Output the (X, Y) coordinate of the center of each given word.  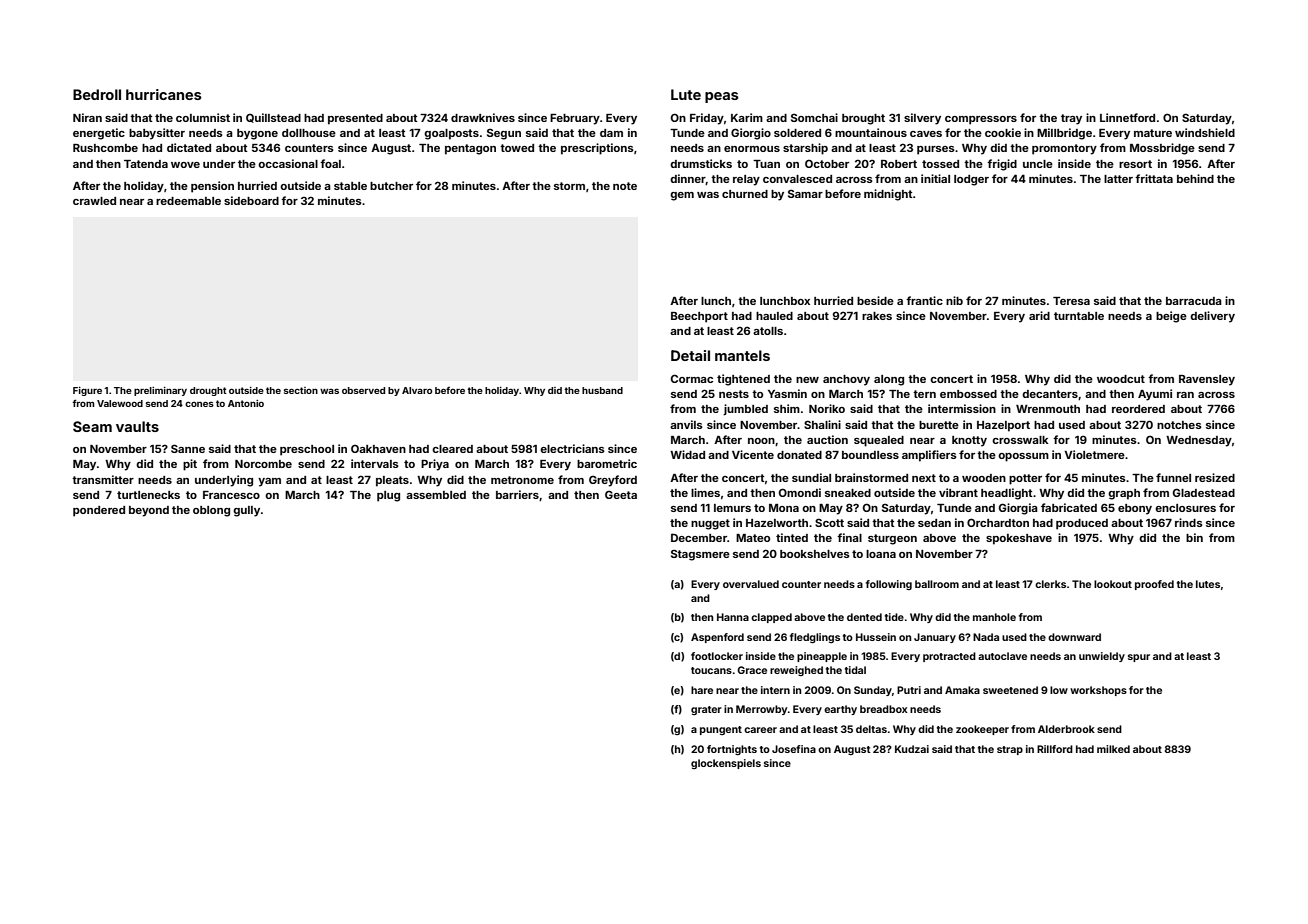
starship (805, 149)
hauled (774, 316)
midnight (888, 195)
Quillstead (273, 118)
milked (1113, 749)
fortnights (732, 750)
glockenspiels (726, 764)
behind (1195, 178)
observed (363, 390)
